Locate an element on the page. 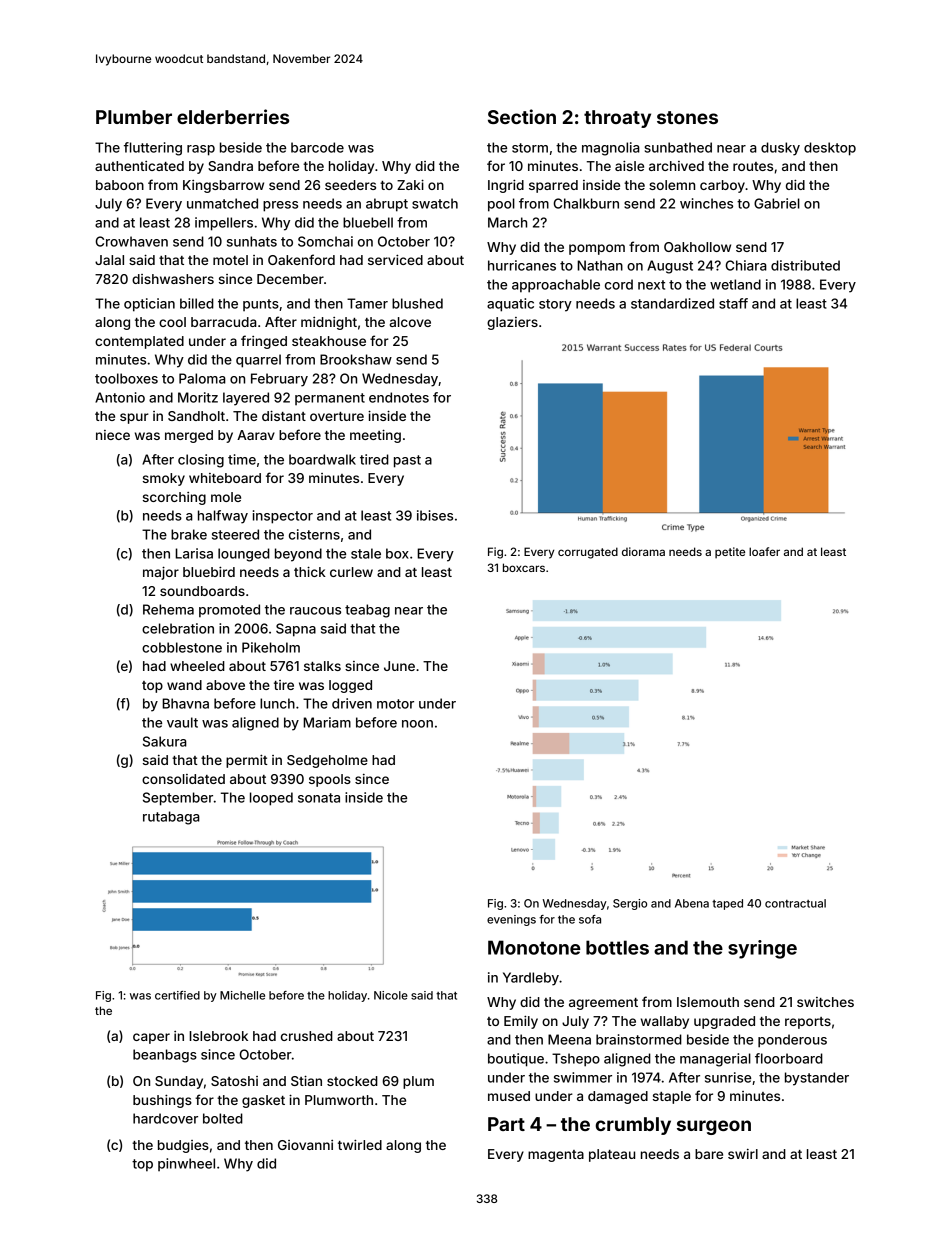 This document has width=952, height=1233. past is located at coordinates (407, 461).
